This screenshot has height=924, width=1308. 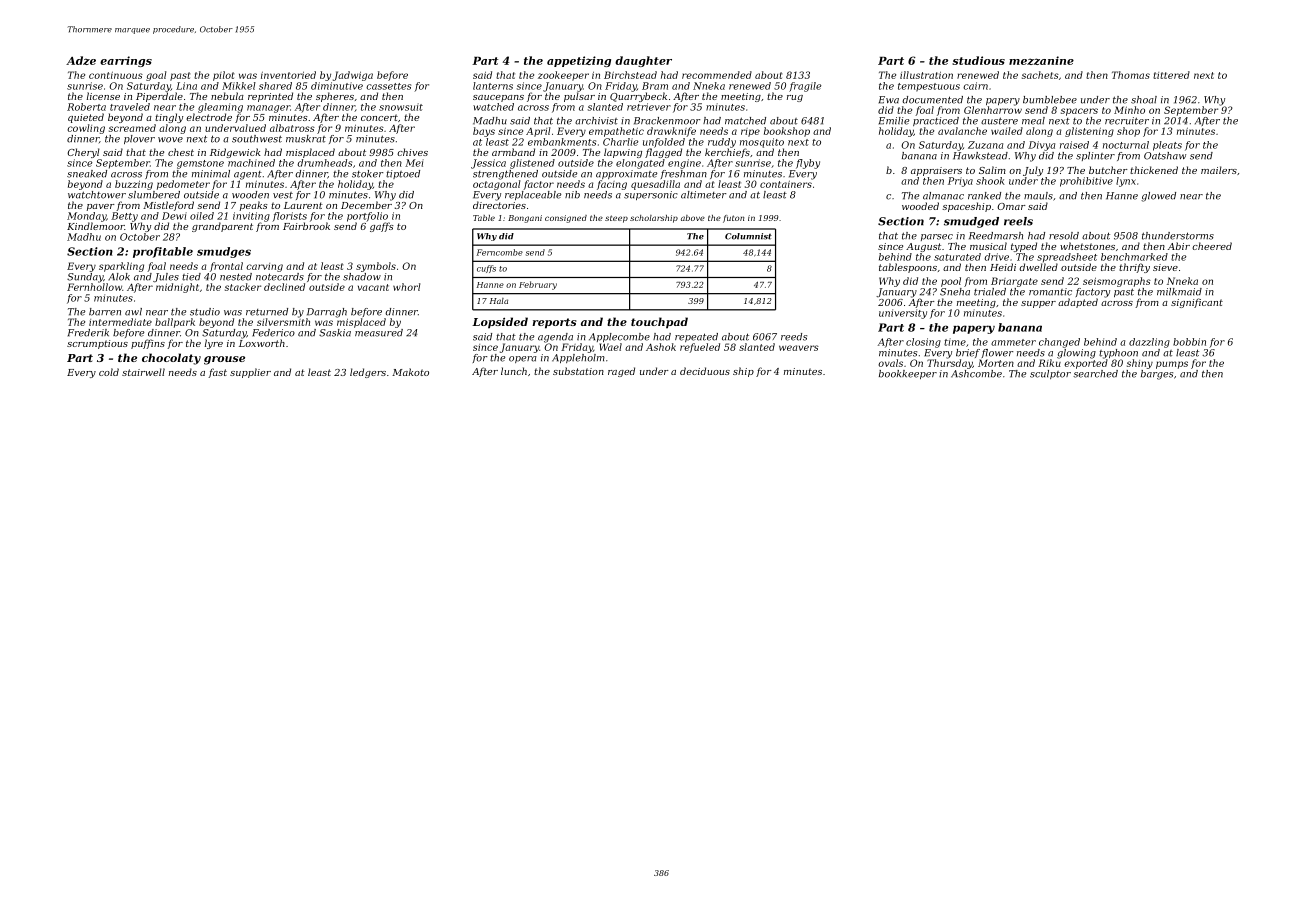 I want to click on appetizing, so click(x=579, y=61).
